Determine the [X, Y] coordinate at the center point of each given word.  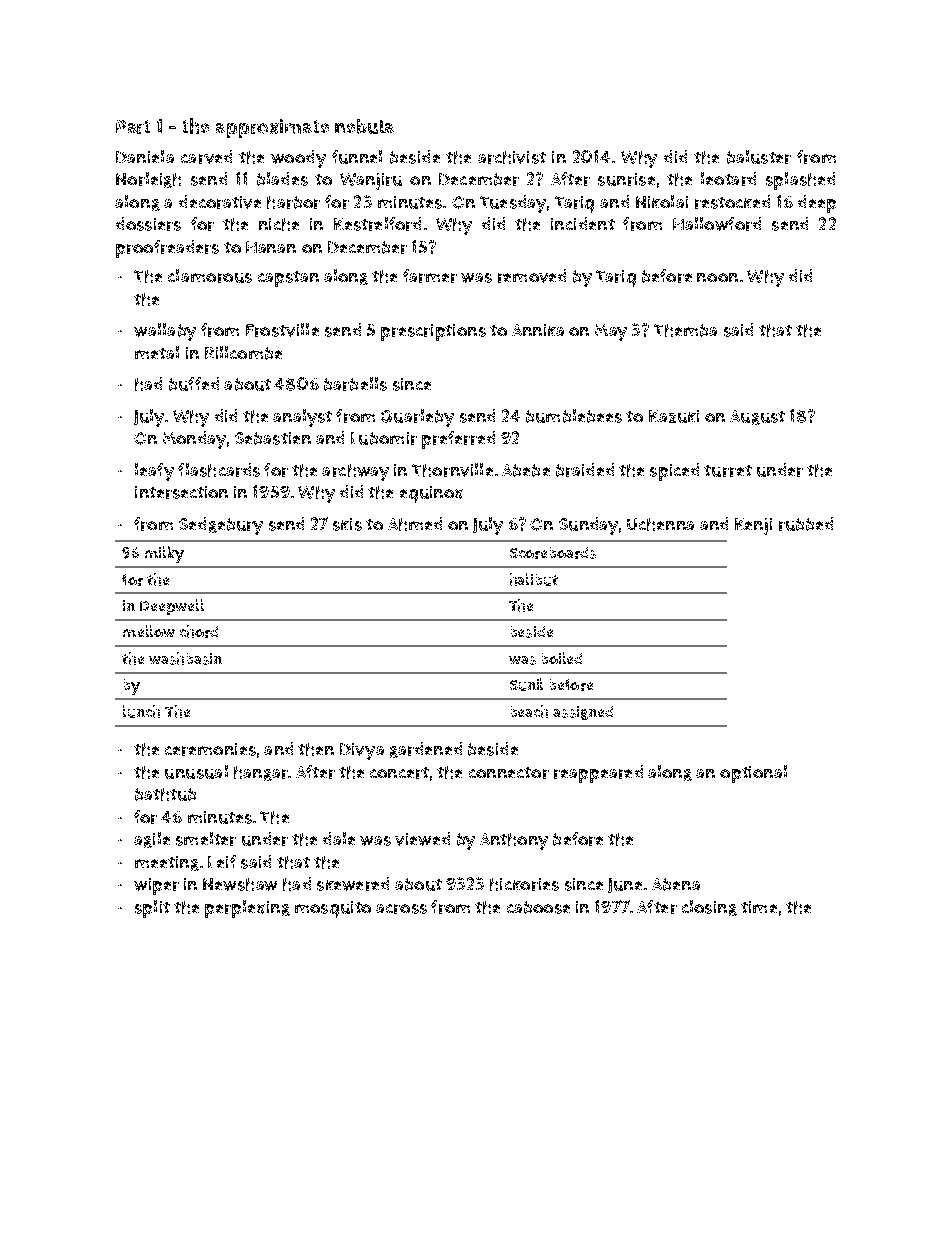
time [759, 907]
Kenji [753, 526]
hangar [261, 773]
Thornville [452, 470]
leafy [154, 472]
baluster [759, 157]
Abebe [526, 470]
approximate [272, 128]
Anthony [514, 841]
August [757, 417]
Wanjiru [371, 181]
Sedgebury [221, 526]
